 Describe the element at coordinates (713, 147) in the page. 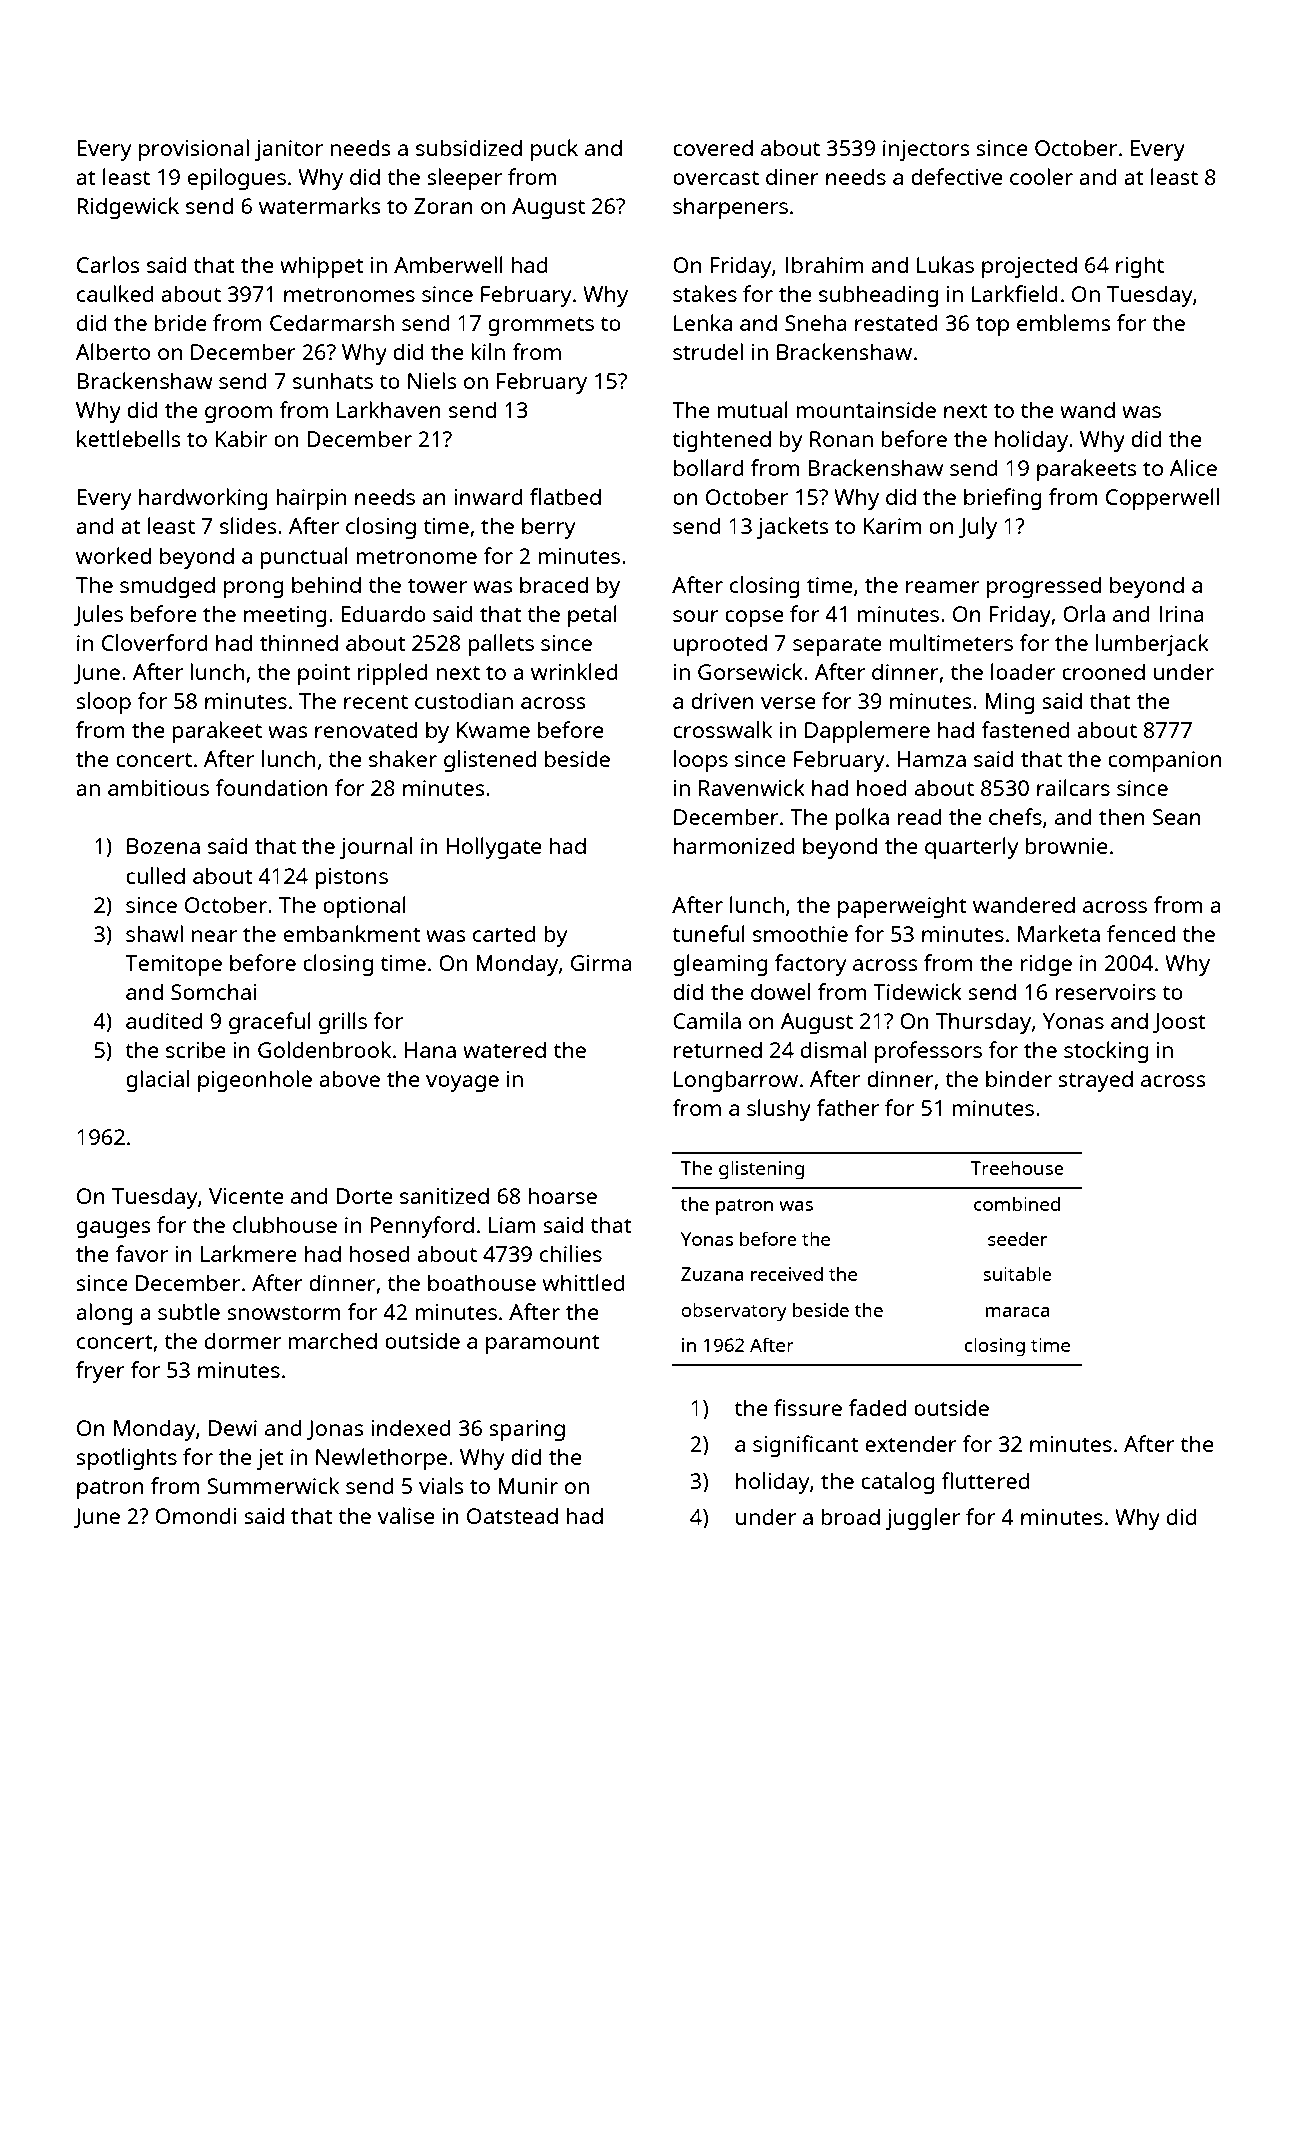

I see `covered` at that location.
